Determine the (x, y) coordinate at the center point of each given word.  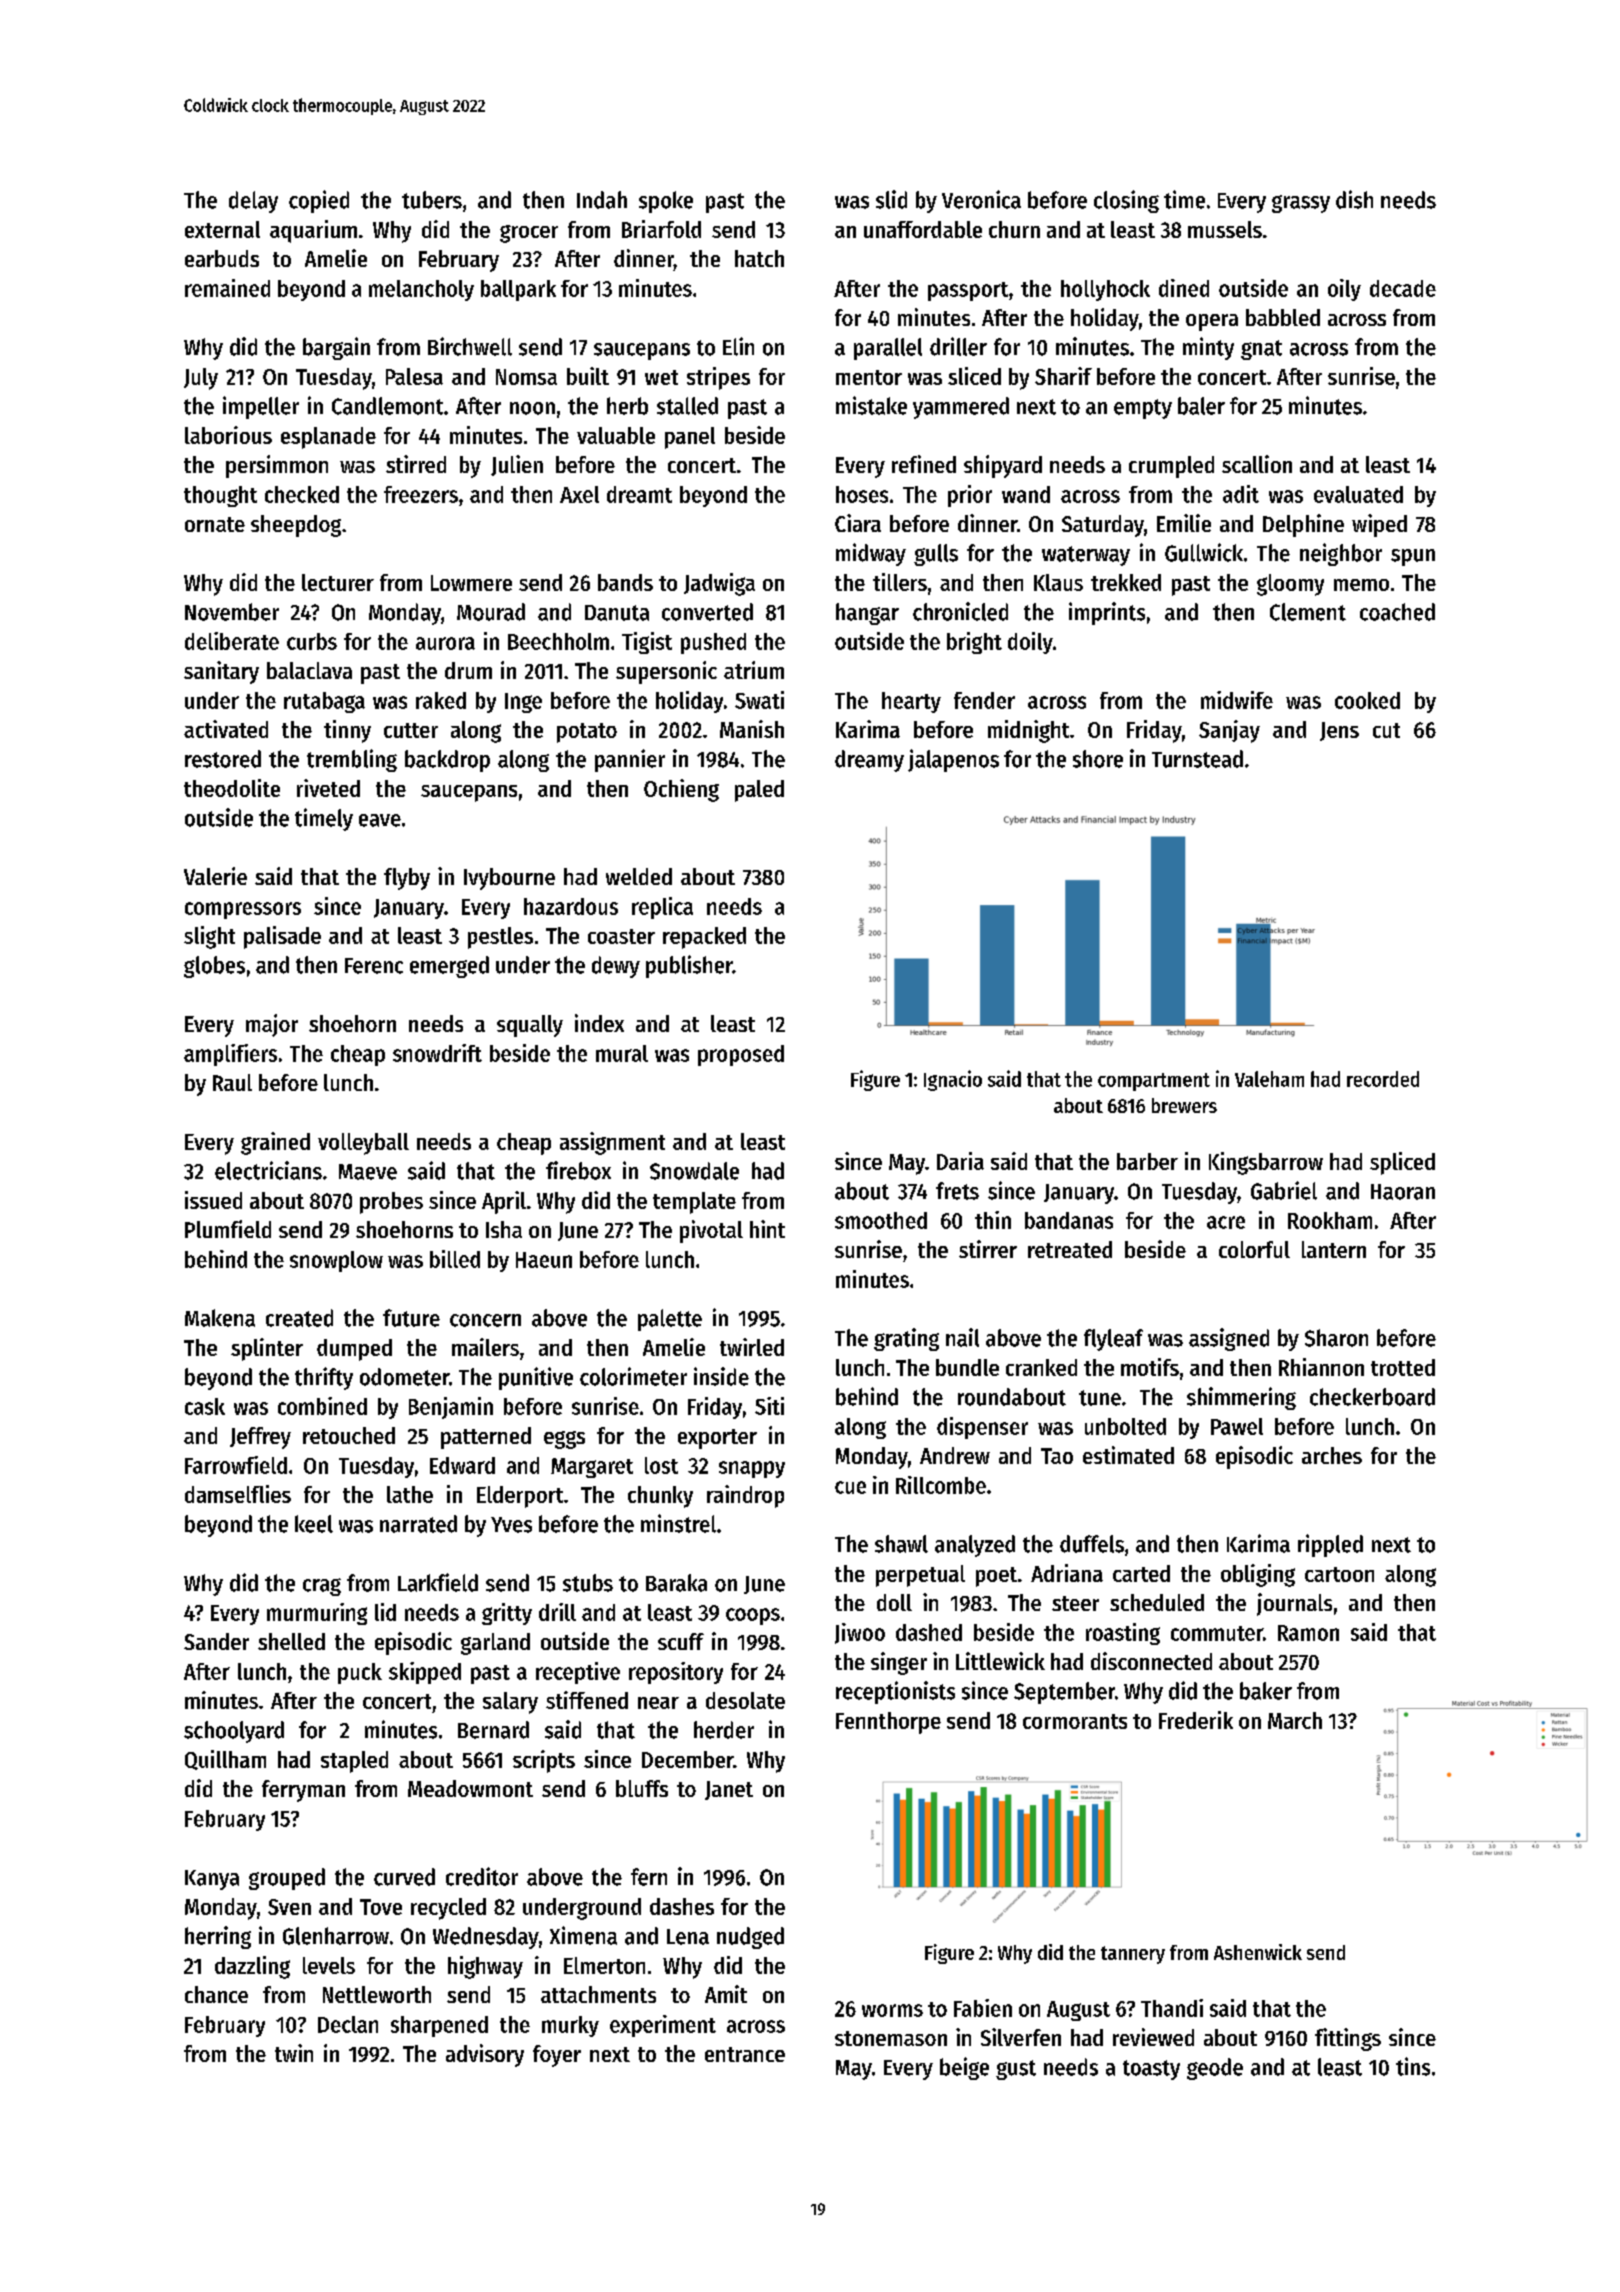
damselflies (238, 1494)
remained (227, 288)
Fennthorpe (888, 1723)
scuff (681, 1641)
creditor (482, 1876)
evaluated (1358, 494)
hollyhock (1105, 290)
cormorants (1075, 1721)
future (411, 1318)
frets (957, 1191)
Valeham (1269, 1079)
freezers (421, 494)
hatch (759, 258)
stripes (718, 378)
